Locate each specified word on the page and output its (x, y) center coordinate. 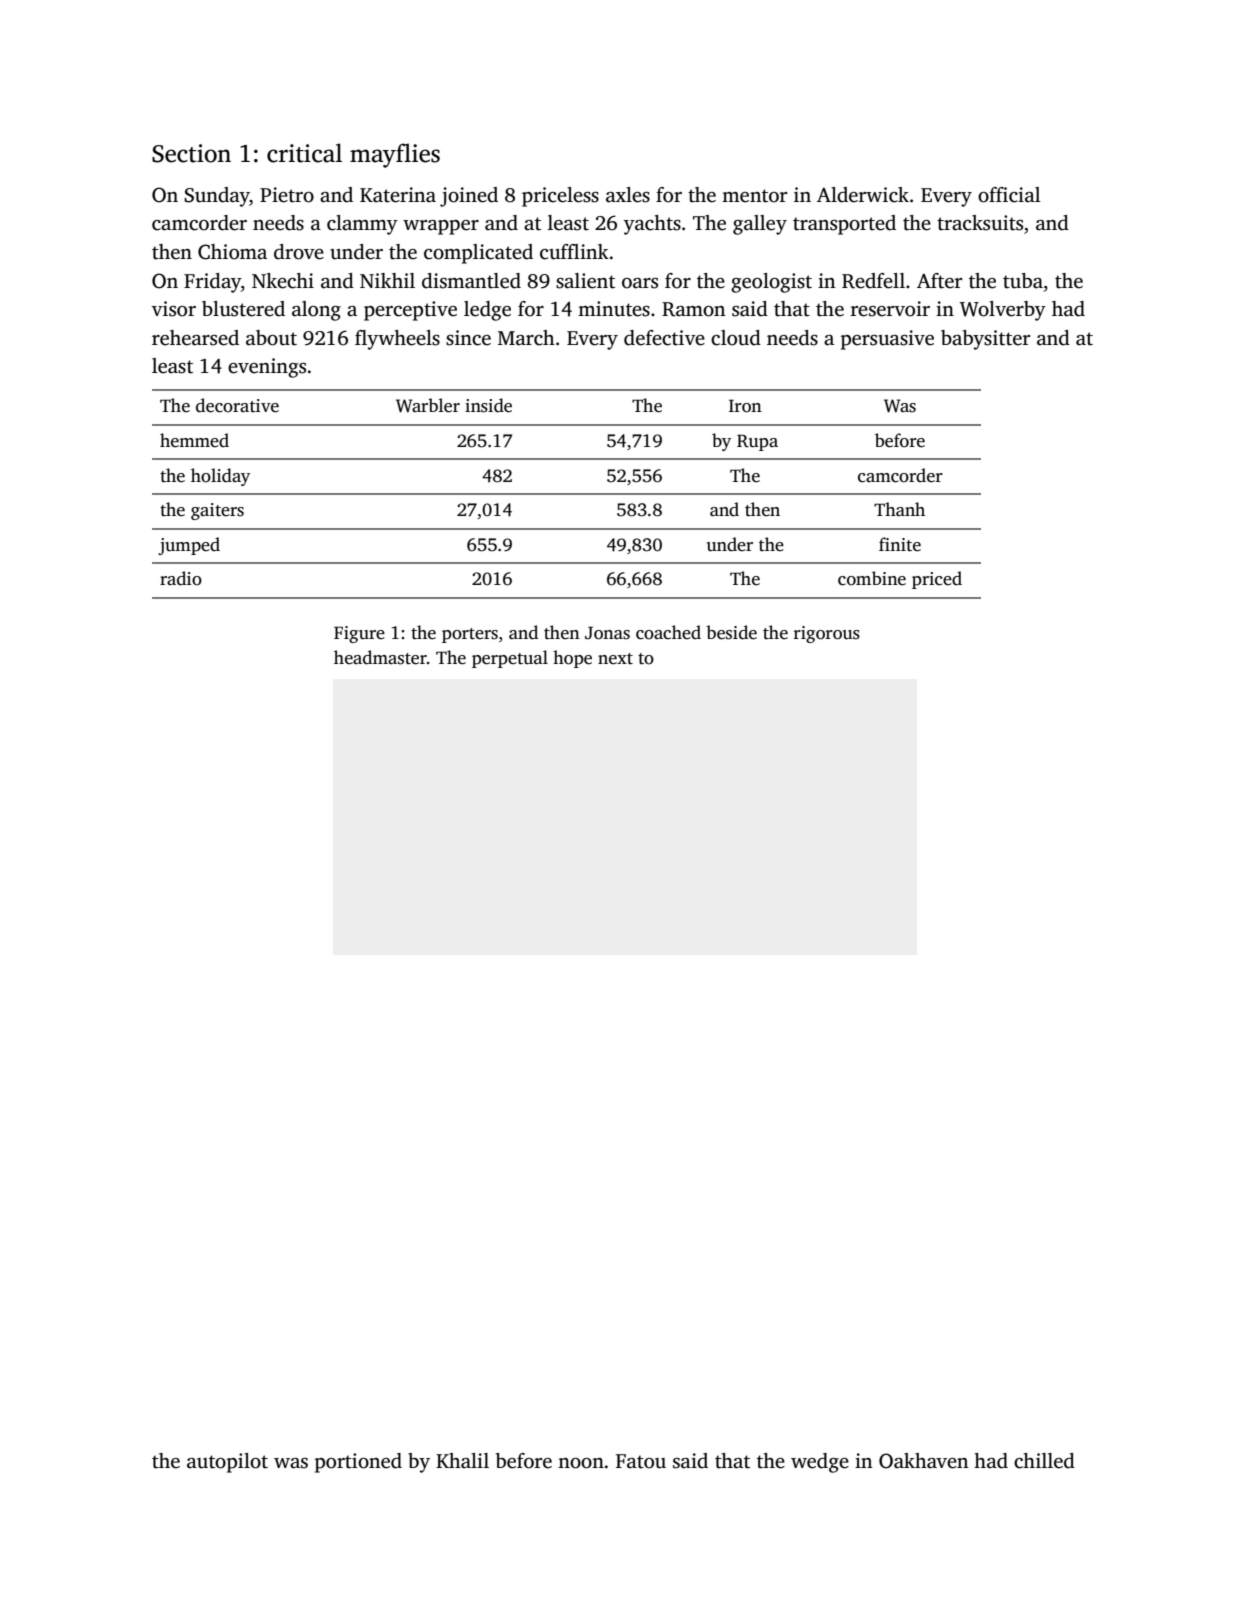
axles (628, 195)
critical (304, 153)
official (1009, 195)
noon (581, 1463)
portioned (358, 1463)
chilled (1044, 1461)
